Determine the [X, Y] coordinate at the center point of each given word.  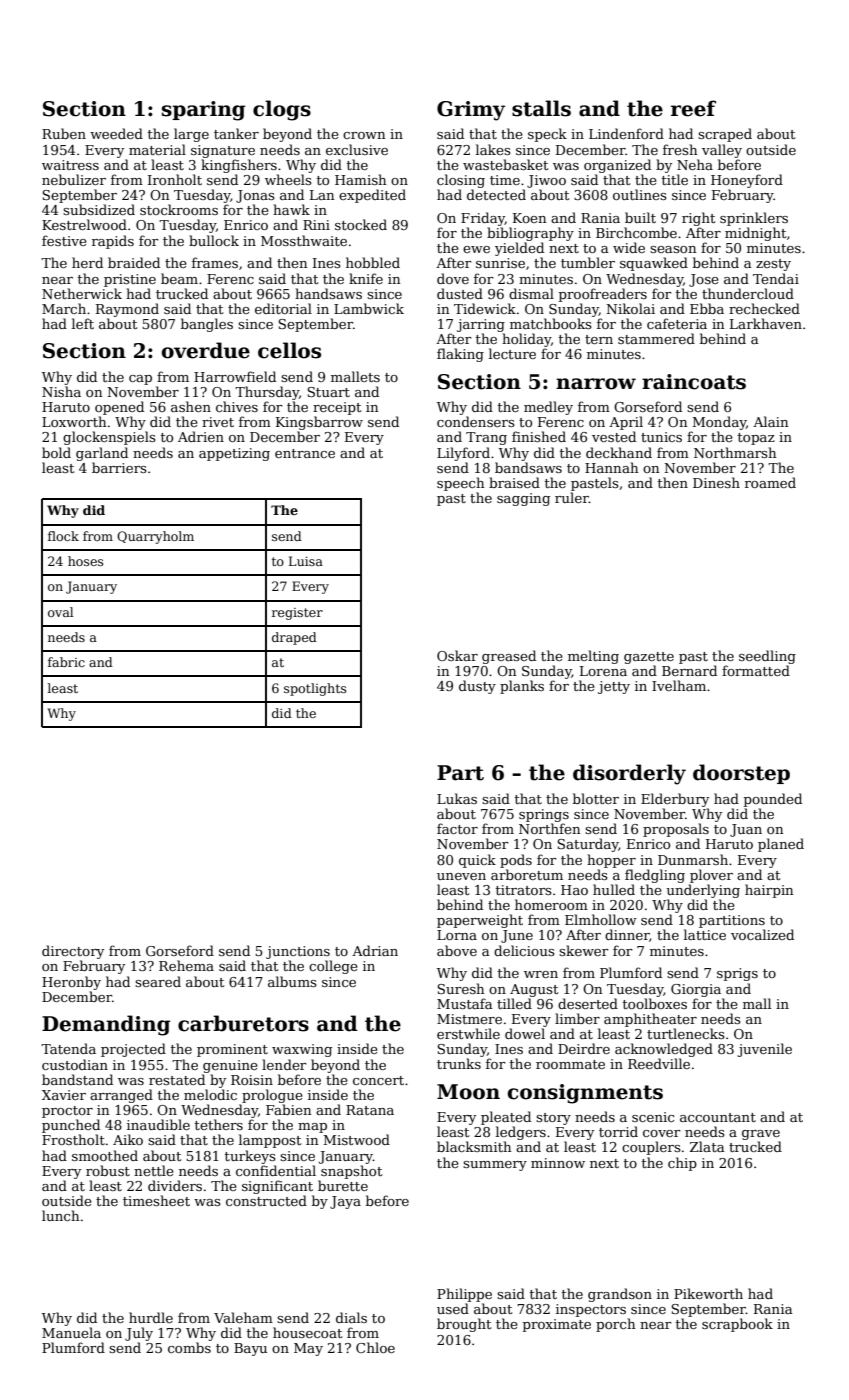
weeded [116, 133]
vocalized [762, 934]
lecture [512, 353]
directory [73, 952]
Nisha [61, 391]
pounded [773, 800]
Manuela [71, 1332]
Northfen [549, 828]
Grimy [471, 111]
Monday [719, 423]
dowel [525, 1033]
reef [693, 108]
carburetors [243, 1023]
